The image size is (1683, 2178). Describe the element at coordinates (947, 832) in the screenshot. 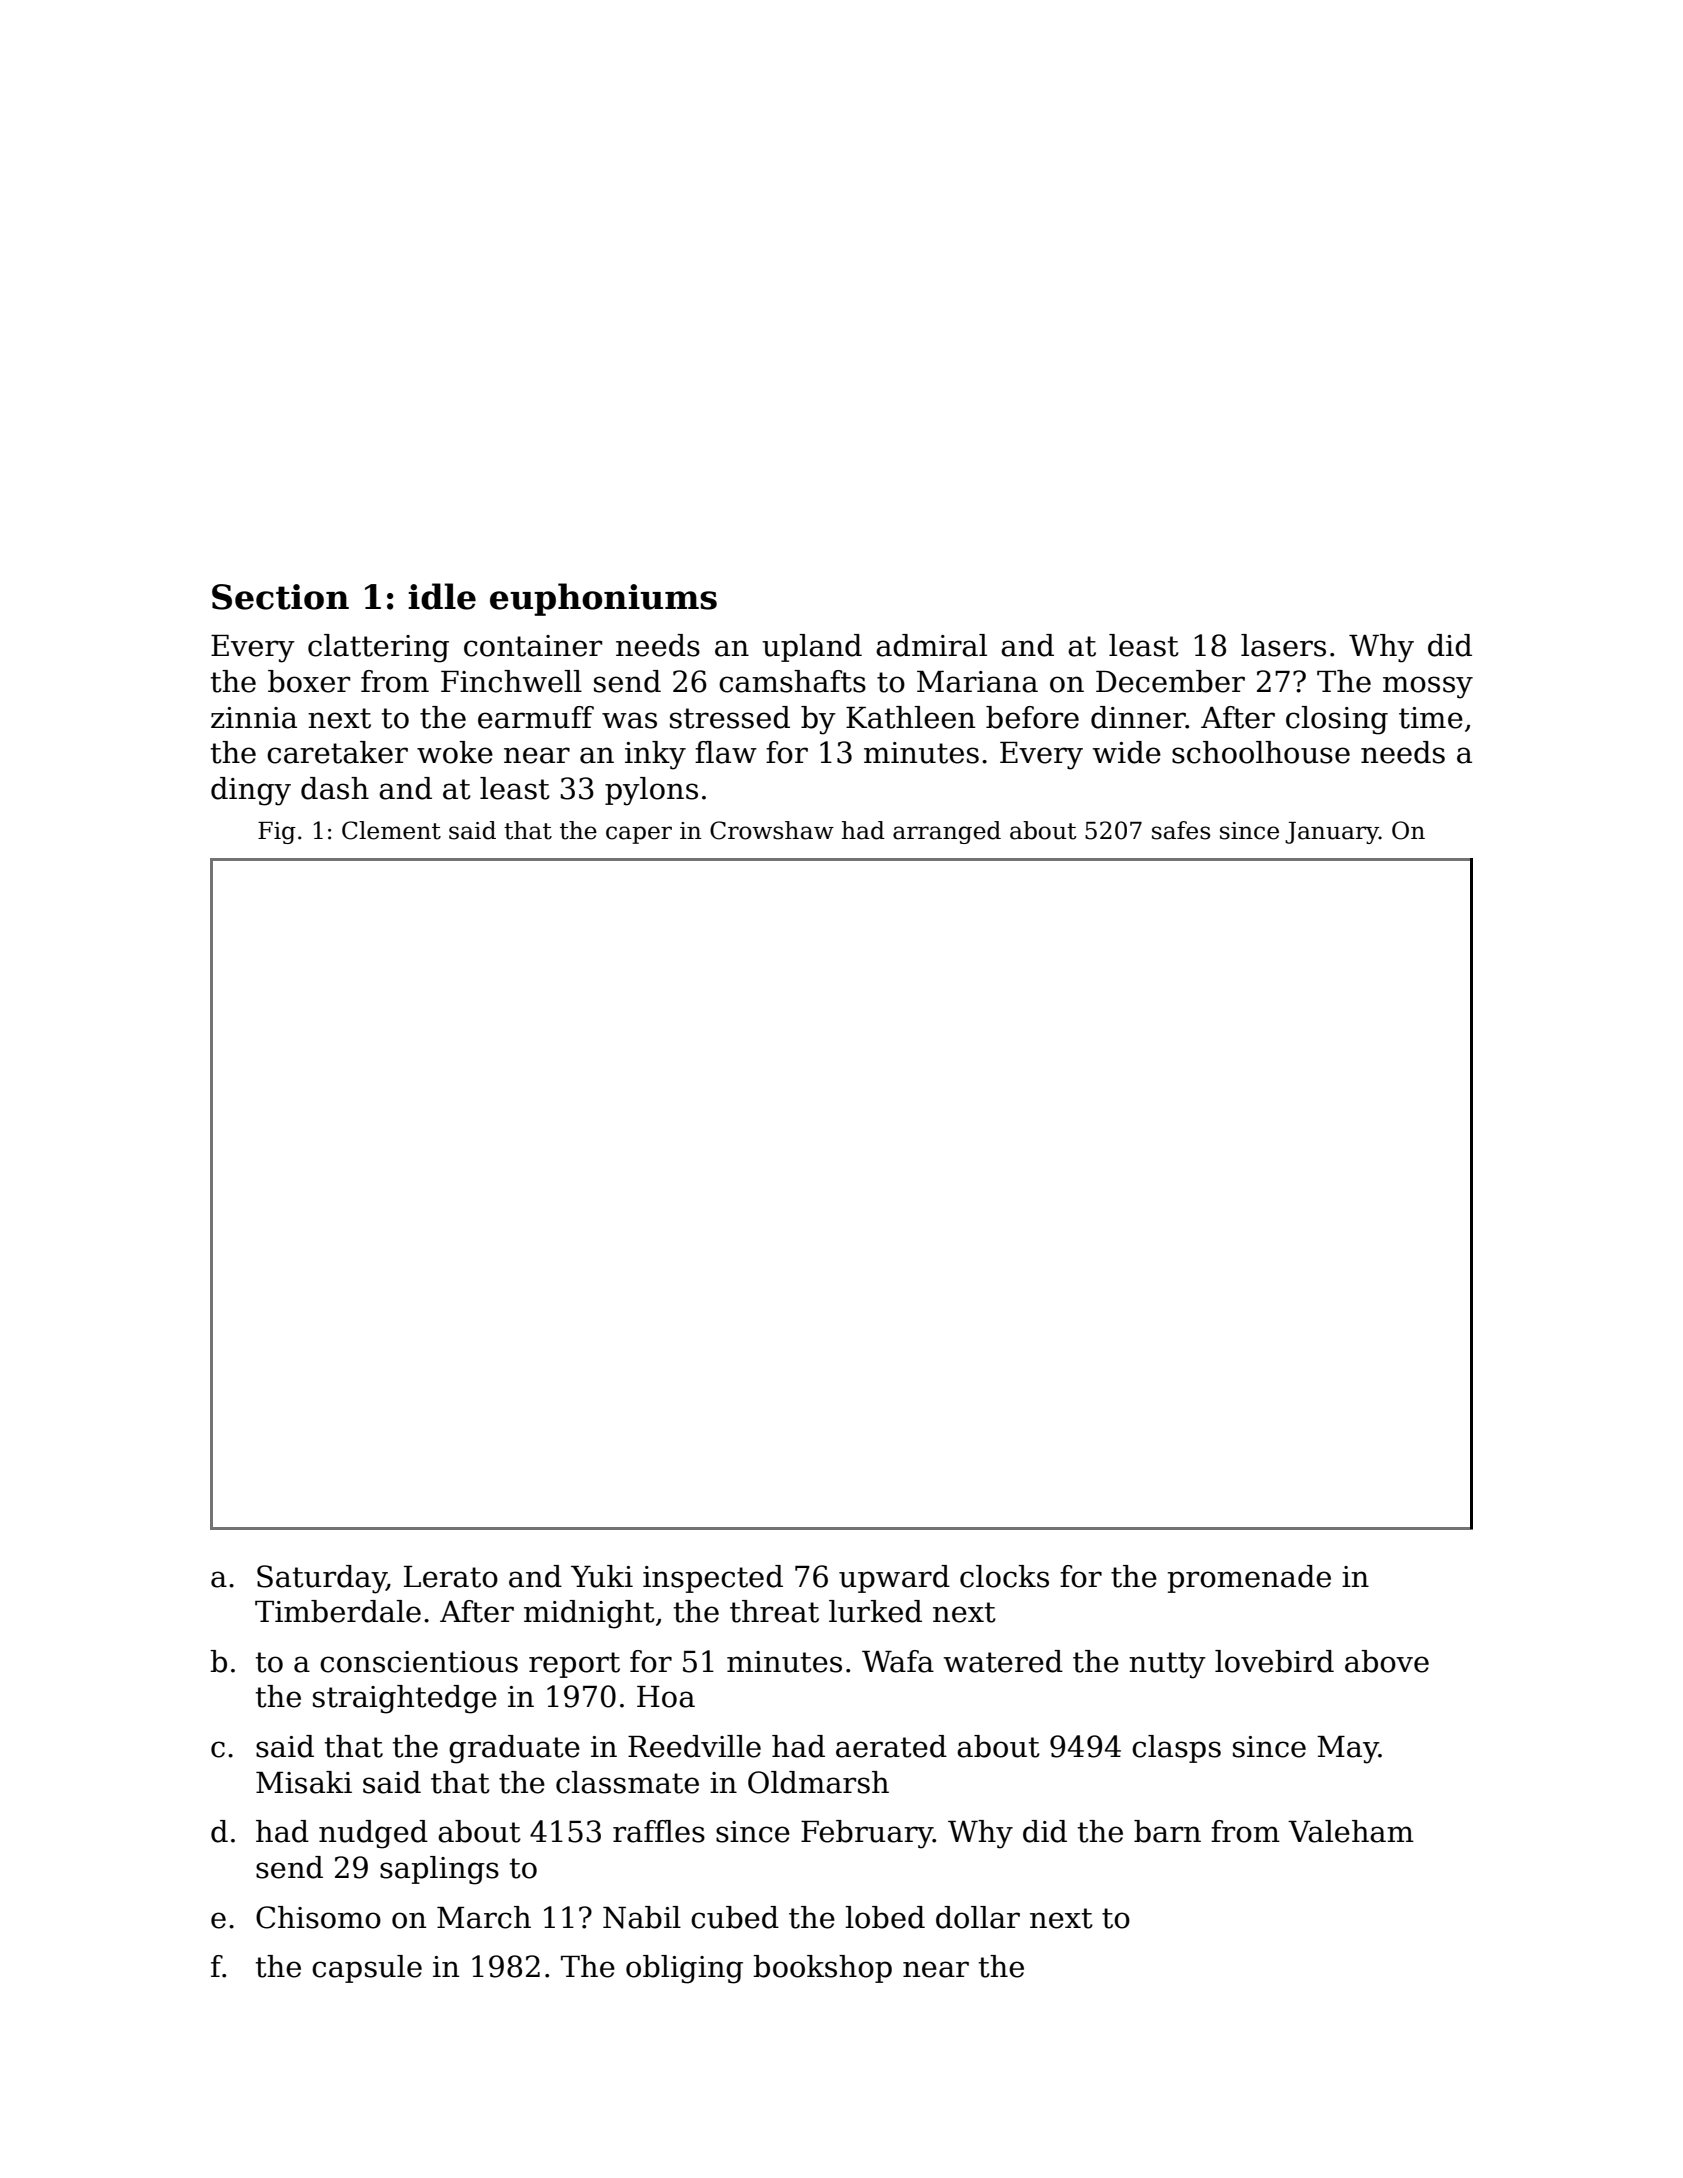

I see `arranged` at that location.
